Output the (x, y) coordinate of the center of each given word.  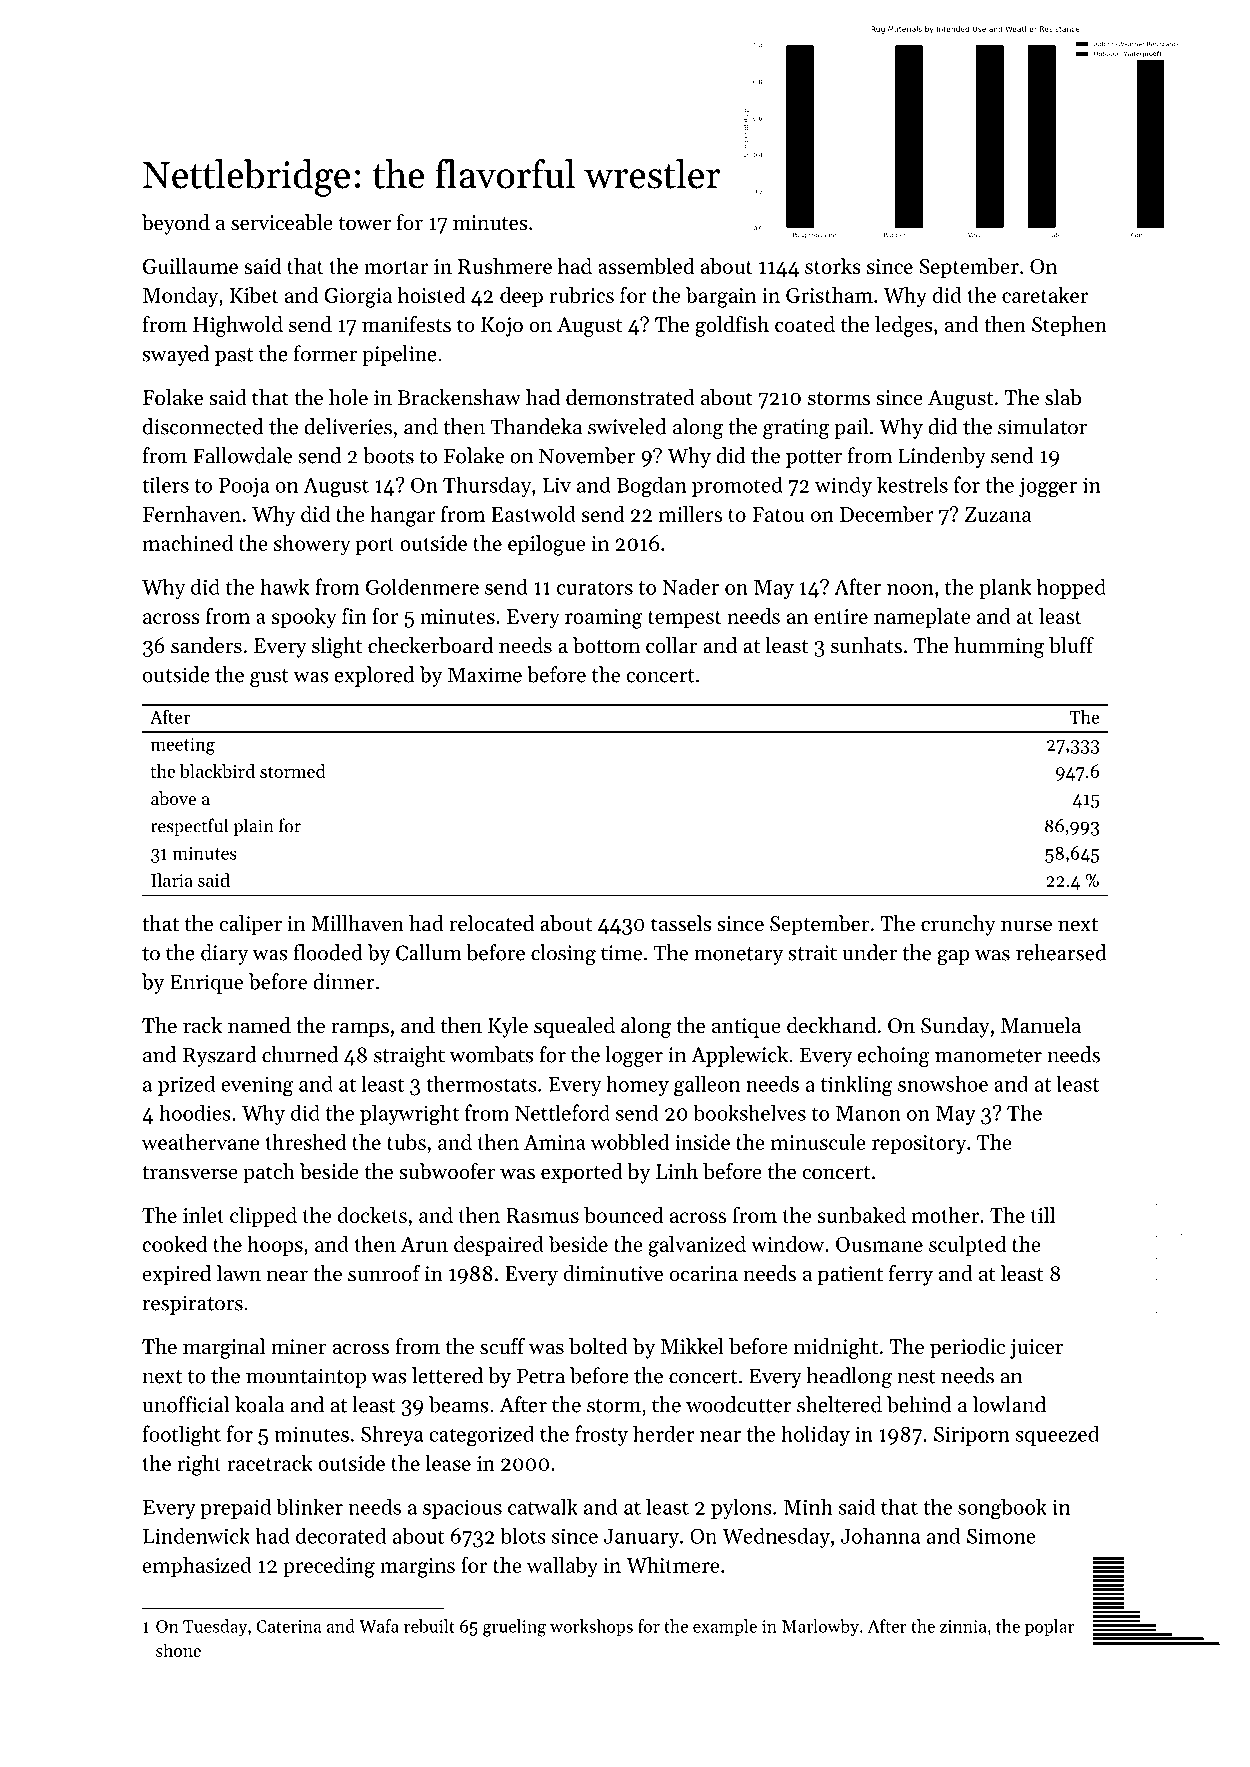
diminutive (613, 1273)
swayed (175, 355)
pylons (741, 1508)
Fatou (778, 514)
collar (671, 645)
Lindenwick (196, 1536)
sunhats (866, 645)
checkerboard (430, 645)
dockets (372, 1215)
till (1043, 1215)
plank (1005, 588)
